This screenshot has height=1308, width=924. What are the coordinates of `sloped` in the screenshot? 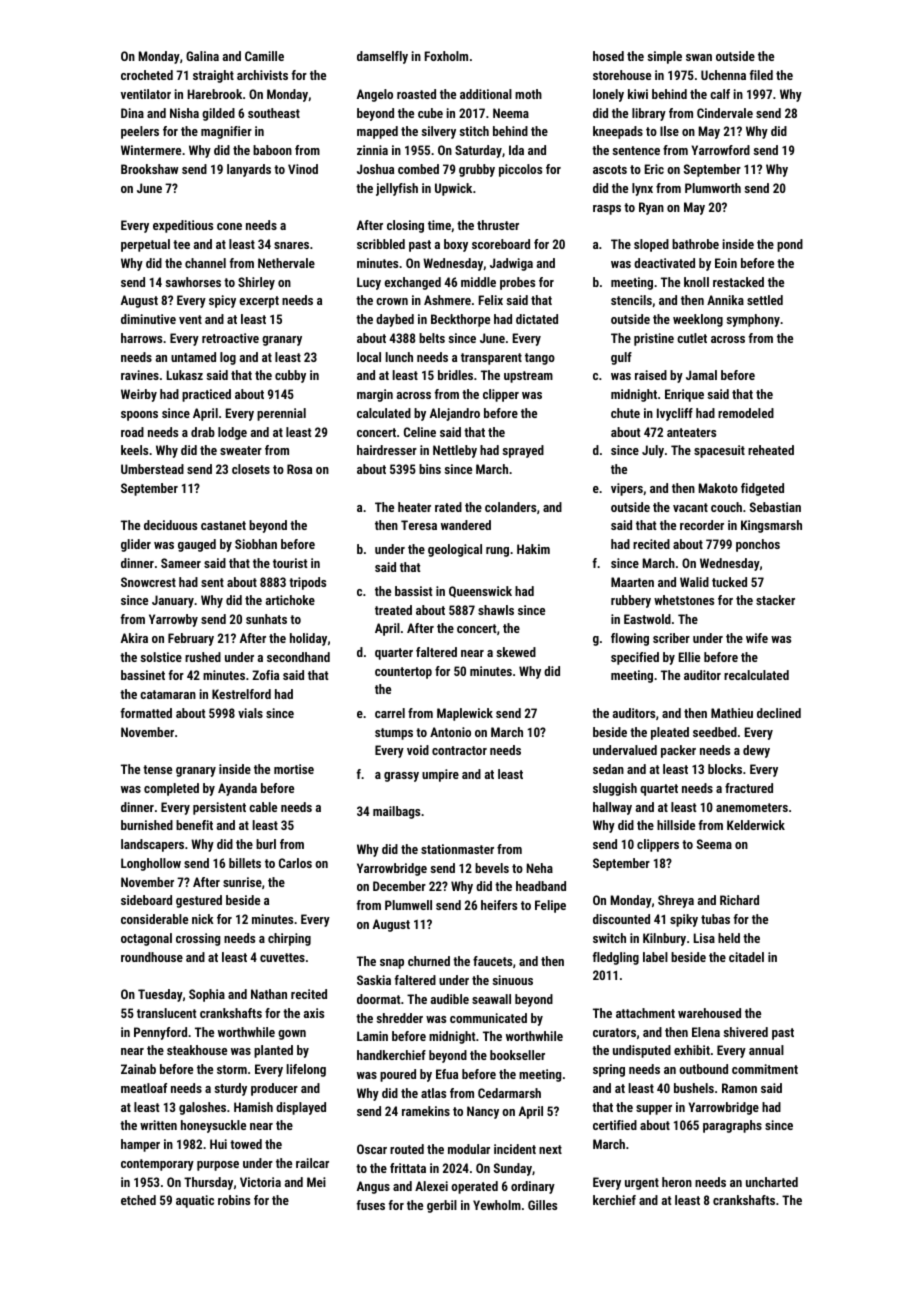 It's located at (651, 245).
